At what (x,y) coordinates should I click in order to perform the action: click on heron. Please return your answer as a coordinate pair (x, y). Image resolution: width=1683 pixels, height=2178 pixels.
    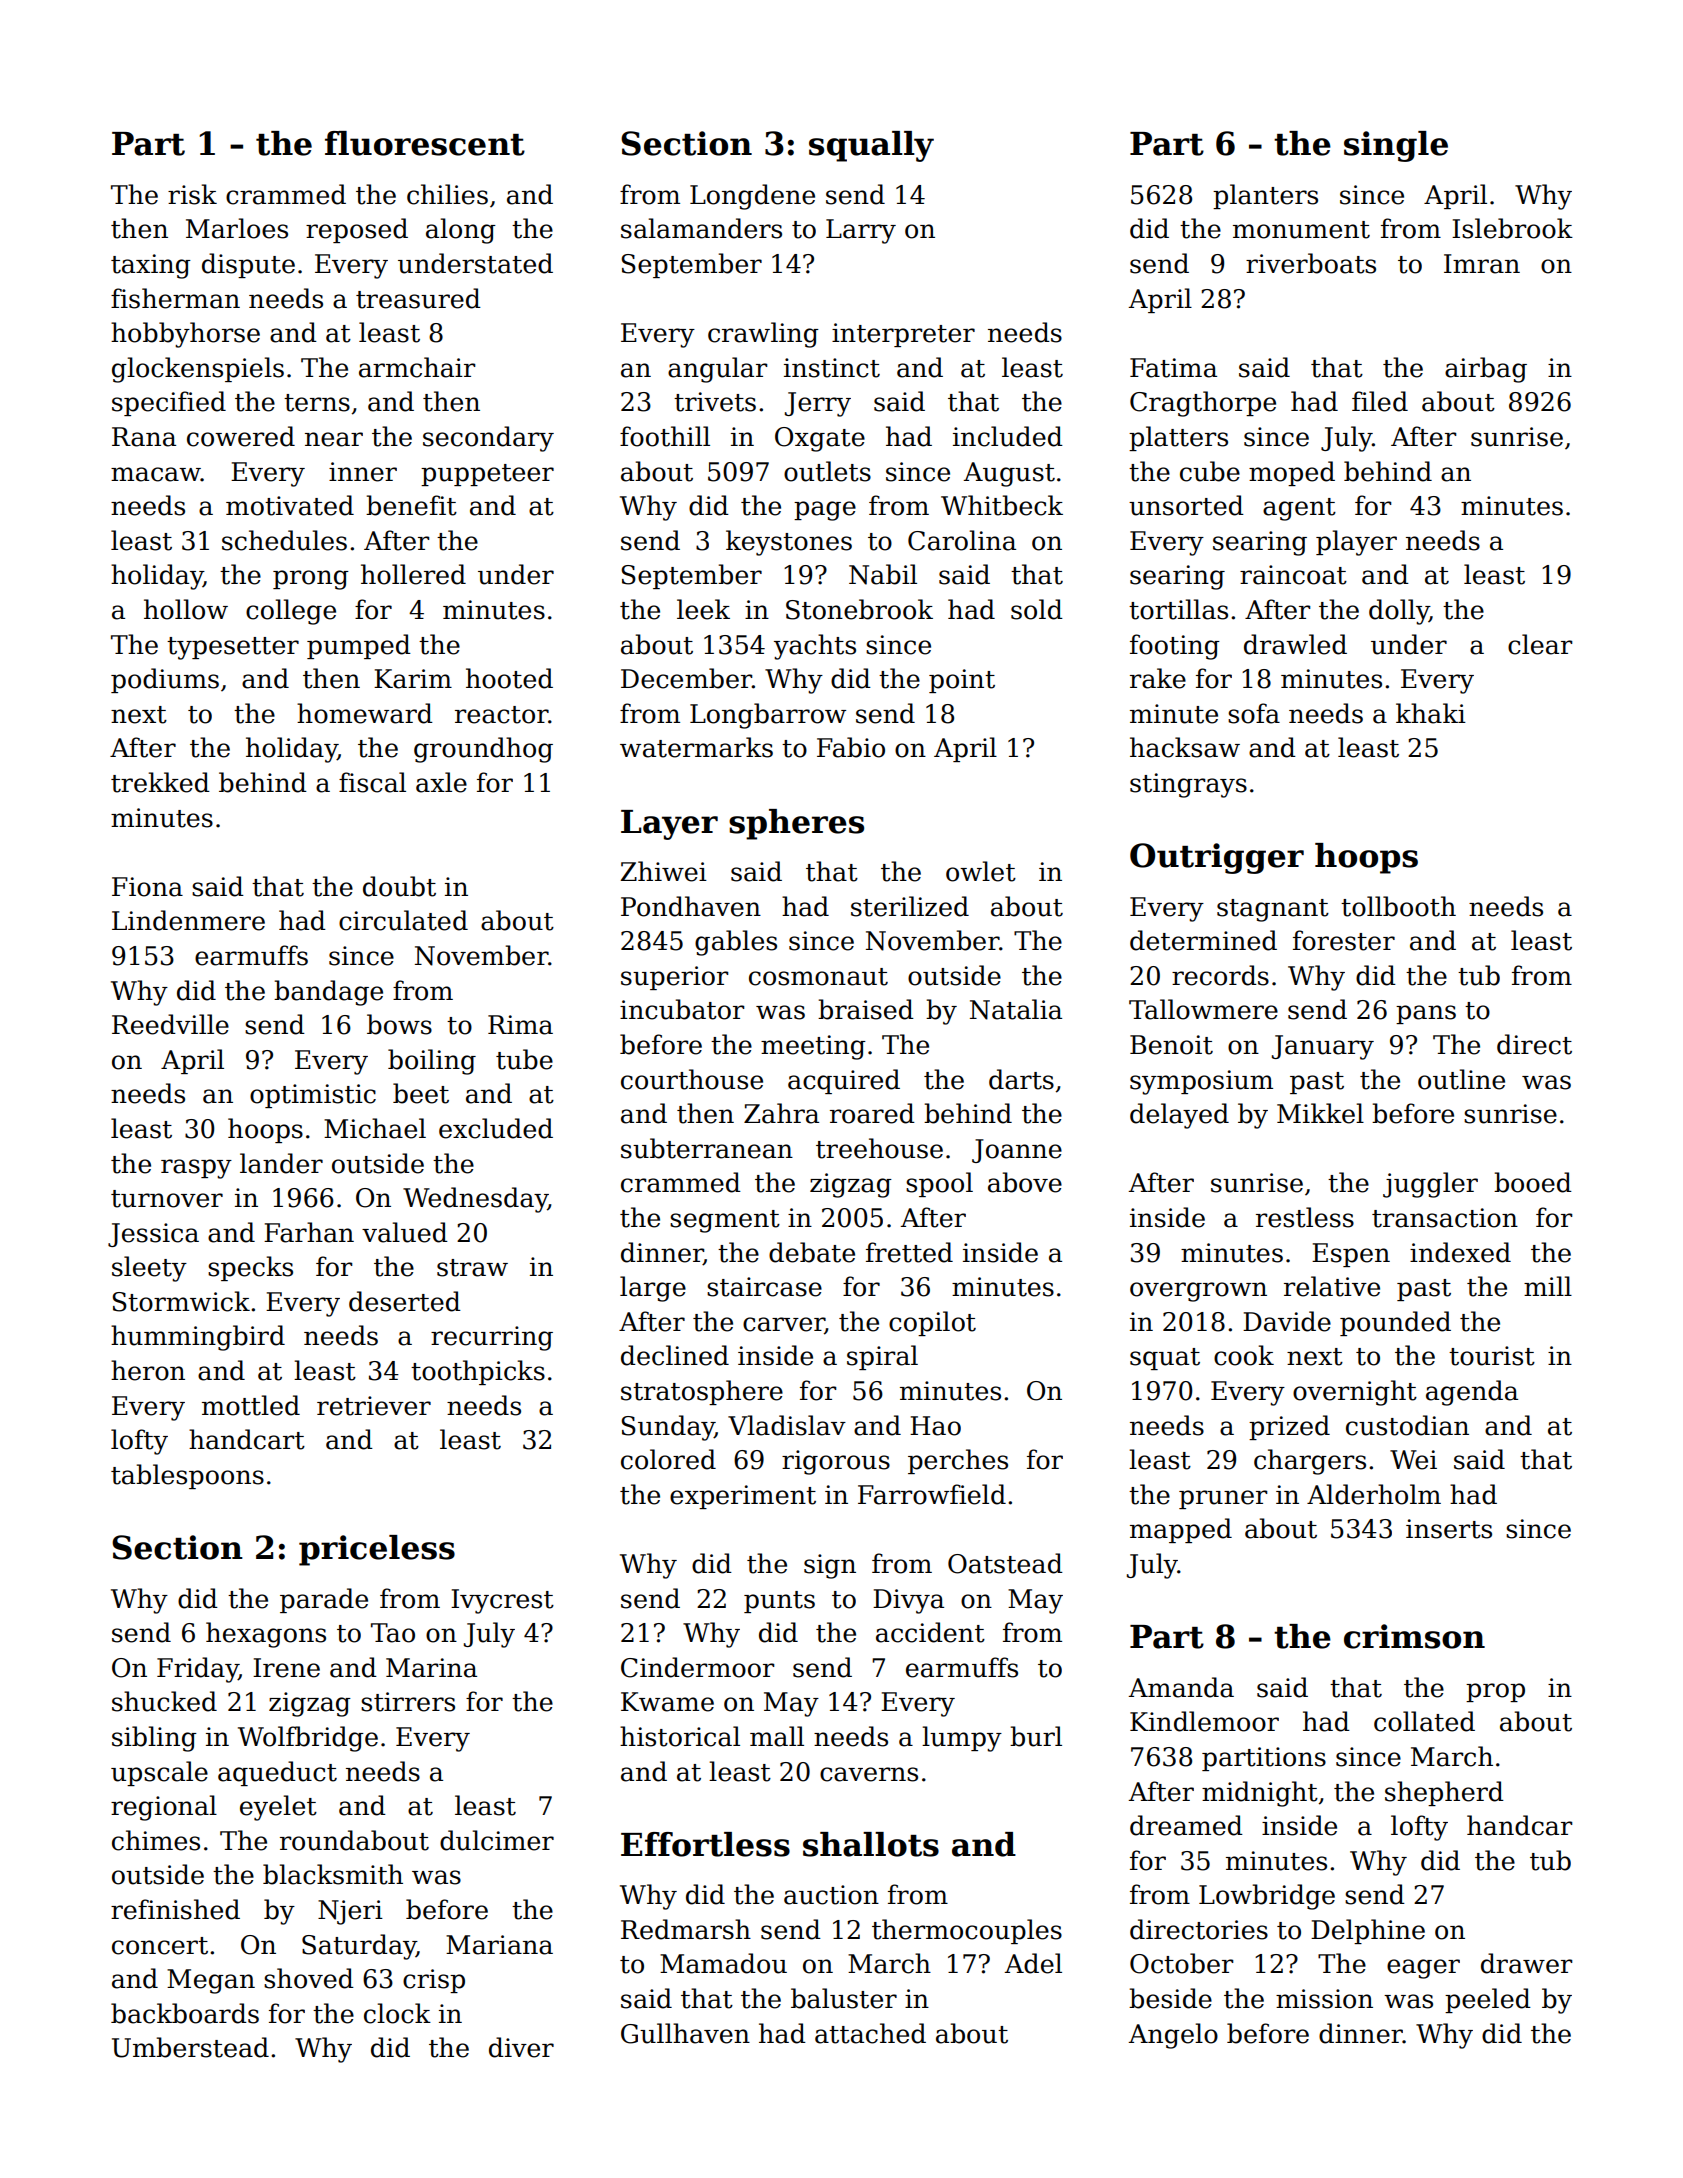
    Looking at the image, I should click on (148, 1370).
